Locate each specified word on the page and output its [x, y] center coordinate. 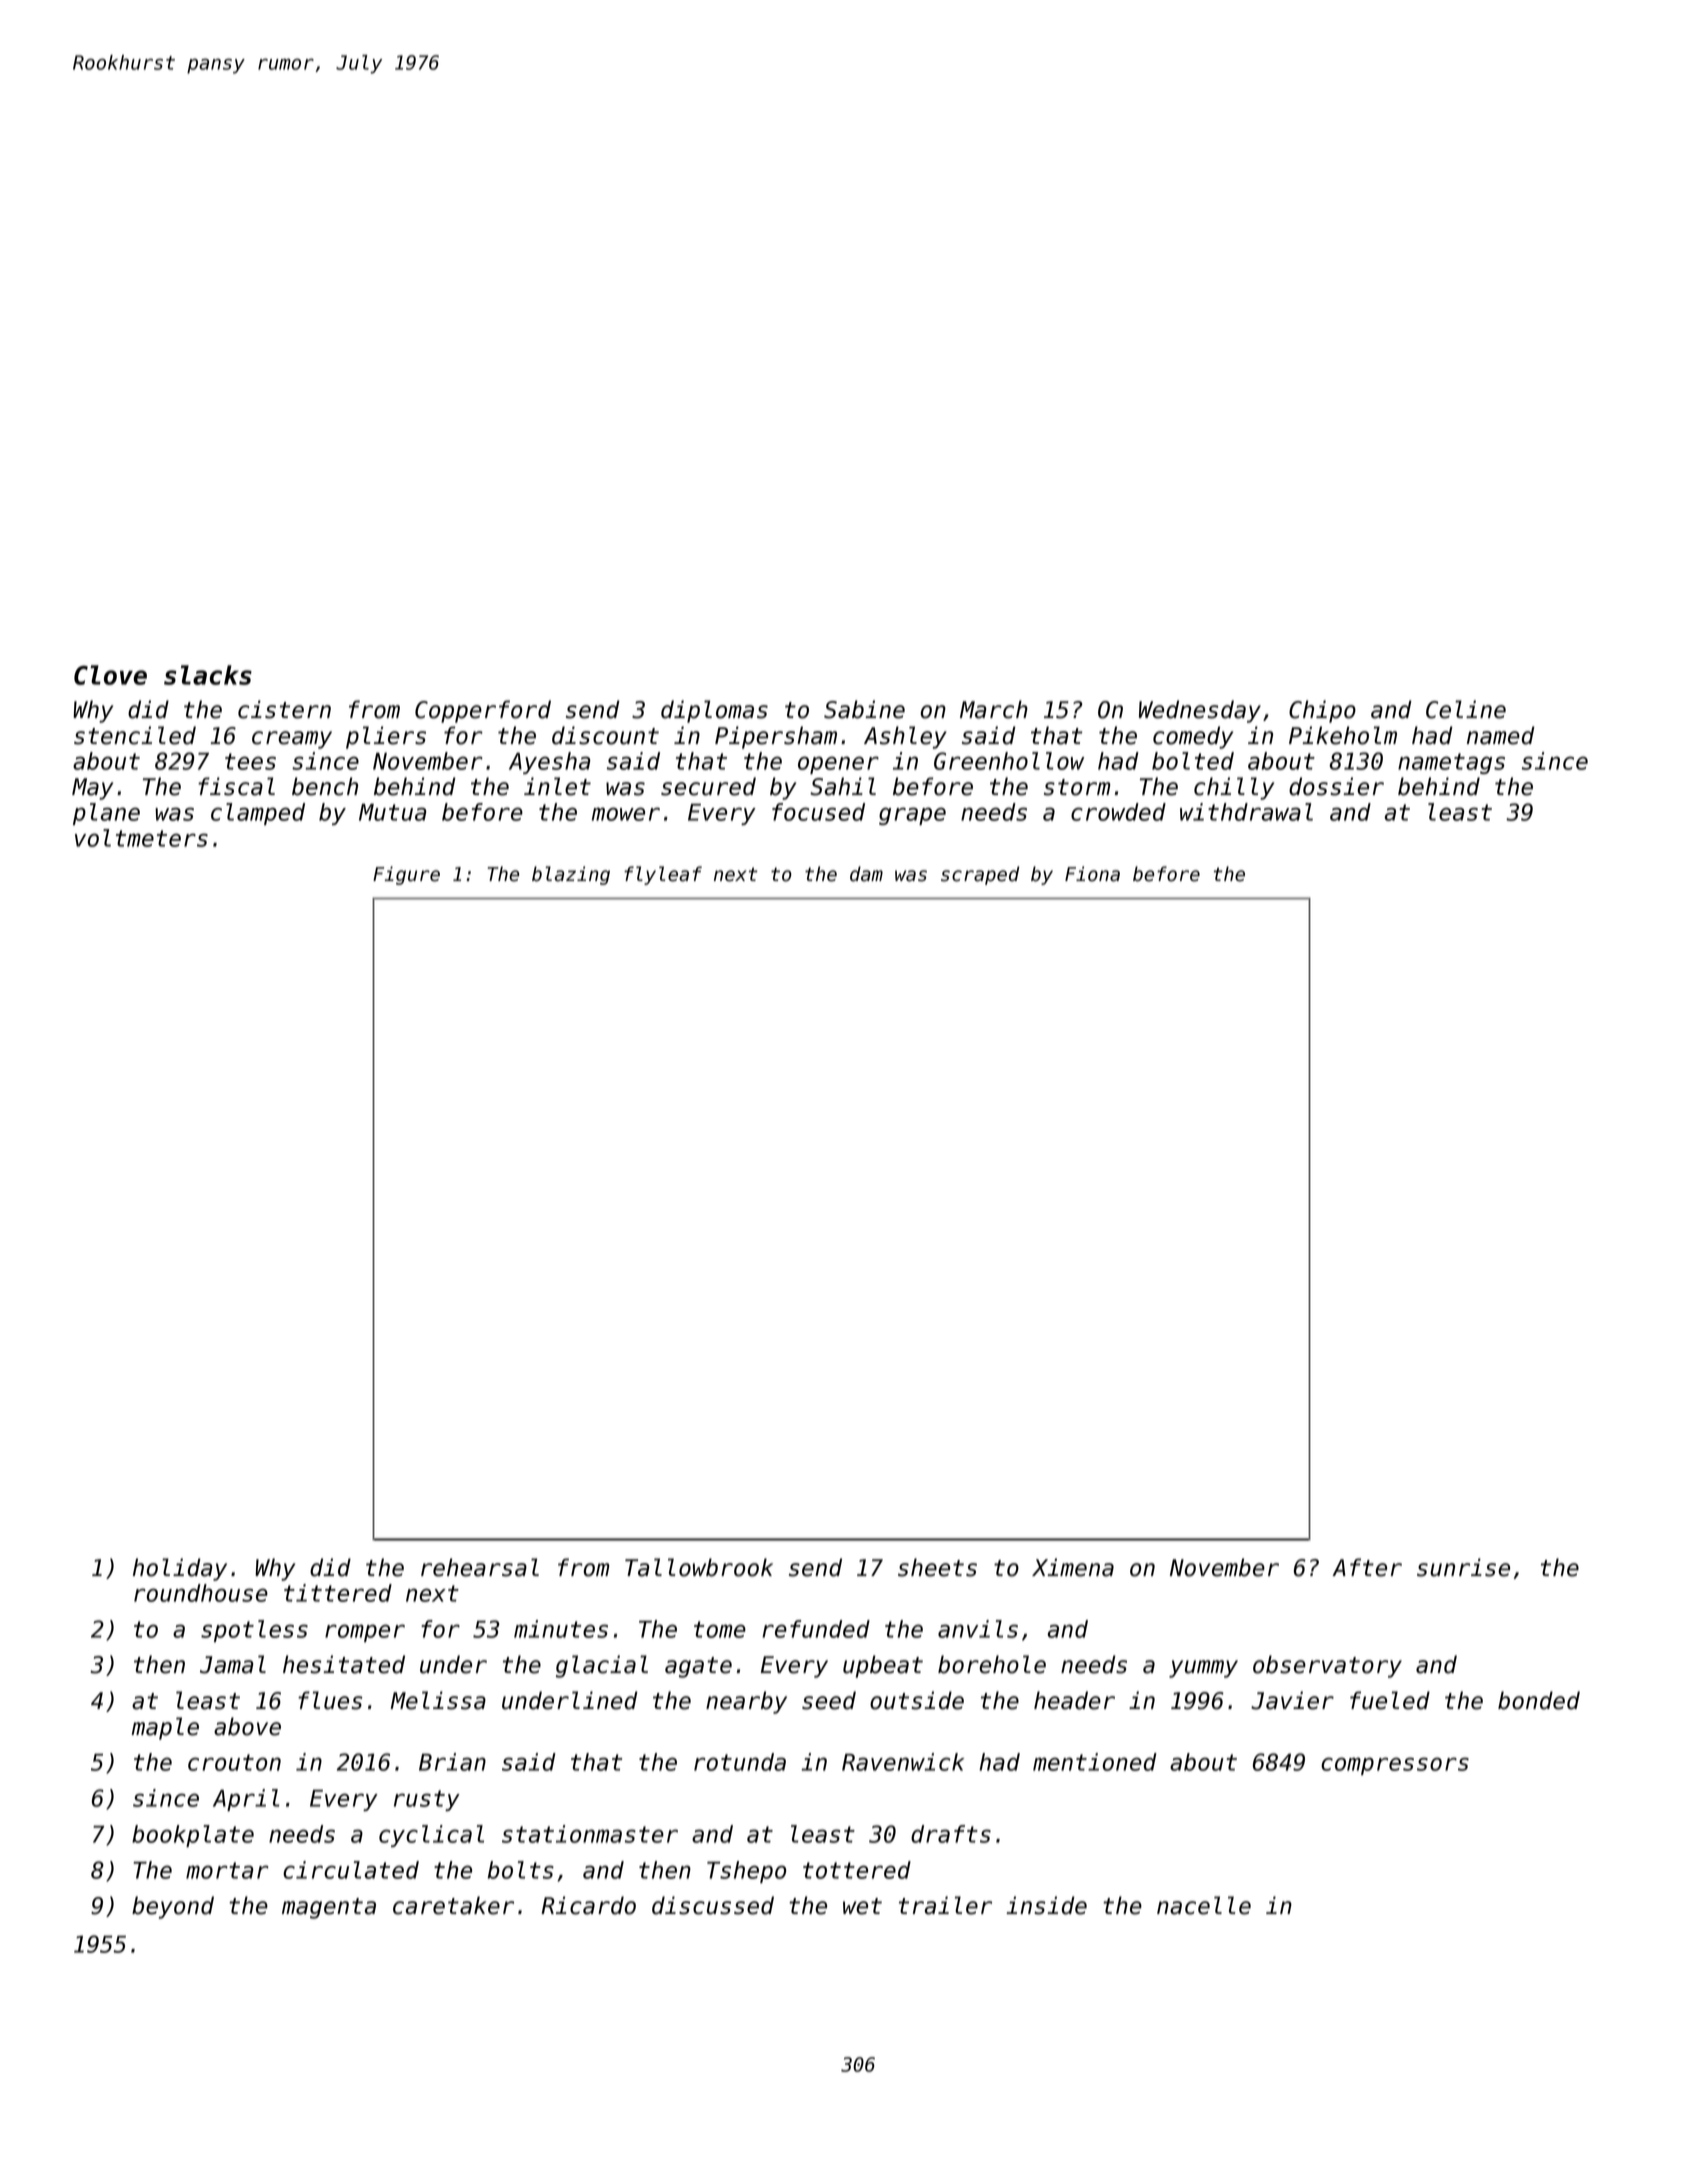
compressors [1395, 1766]
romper [365, 1633]
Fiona [1092, 874]
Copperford [483, 711]
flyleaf [663, 875]
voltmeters [141, 838]
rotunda [740, 1762]
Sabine [864, 709]
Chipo [1322, 711]
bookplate [193, 1836]
